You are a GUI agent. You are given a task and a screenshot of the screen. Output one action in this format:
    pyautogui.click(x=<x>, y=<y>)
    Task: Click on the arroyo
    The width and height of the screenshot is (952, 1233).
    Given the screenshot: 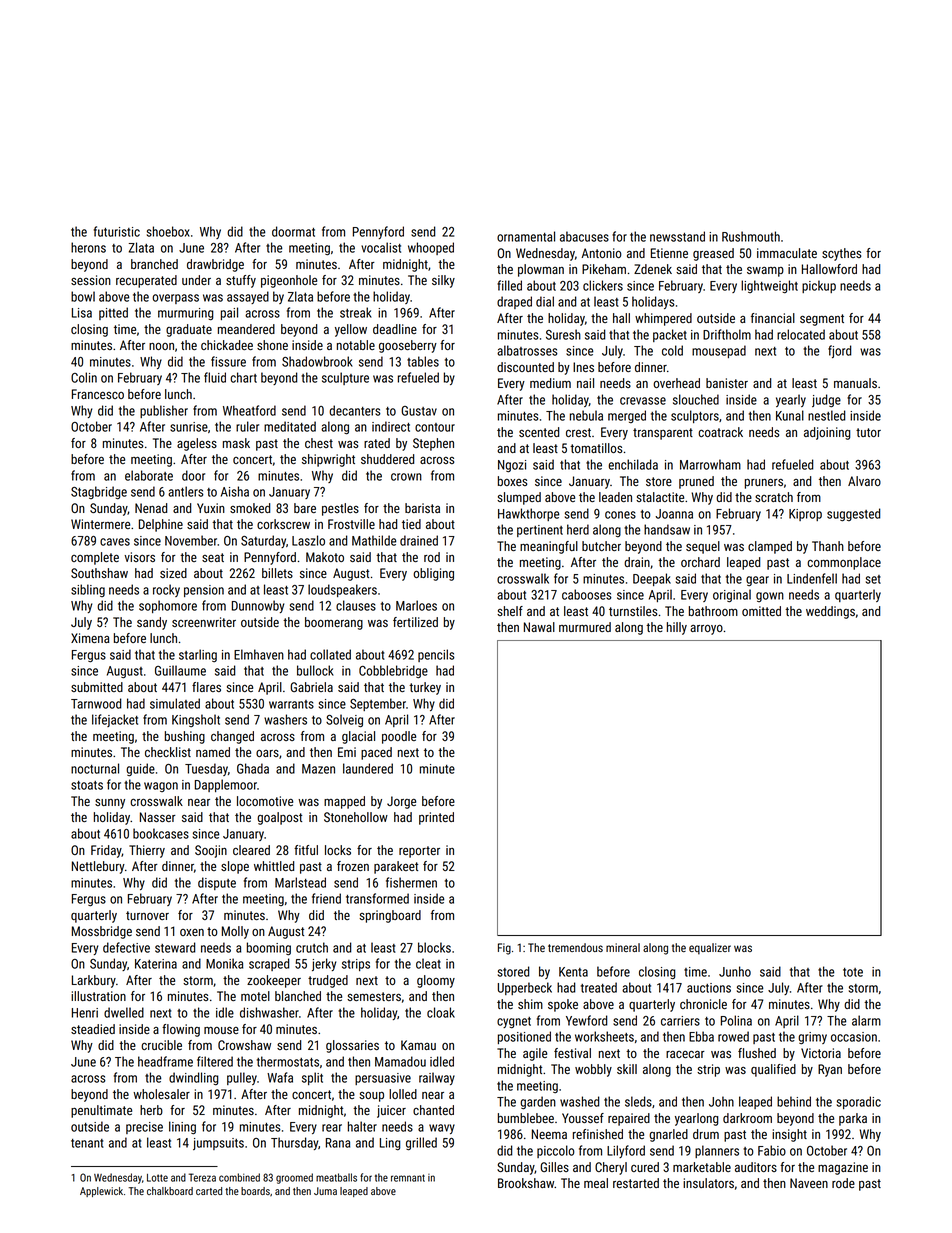 What is the action you would take?
    pyautogui.click(x=706, y=630)
